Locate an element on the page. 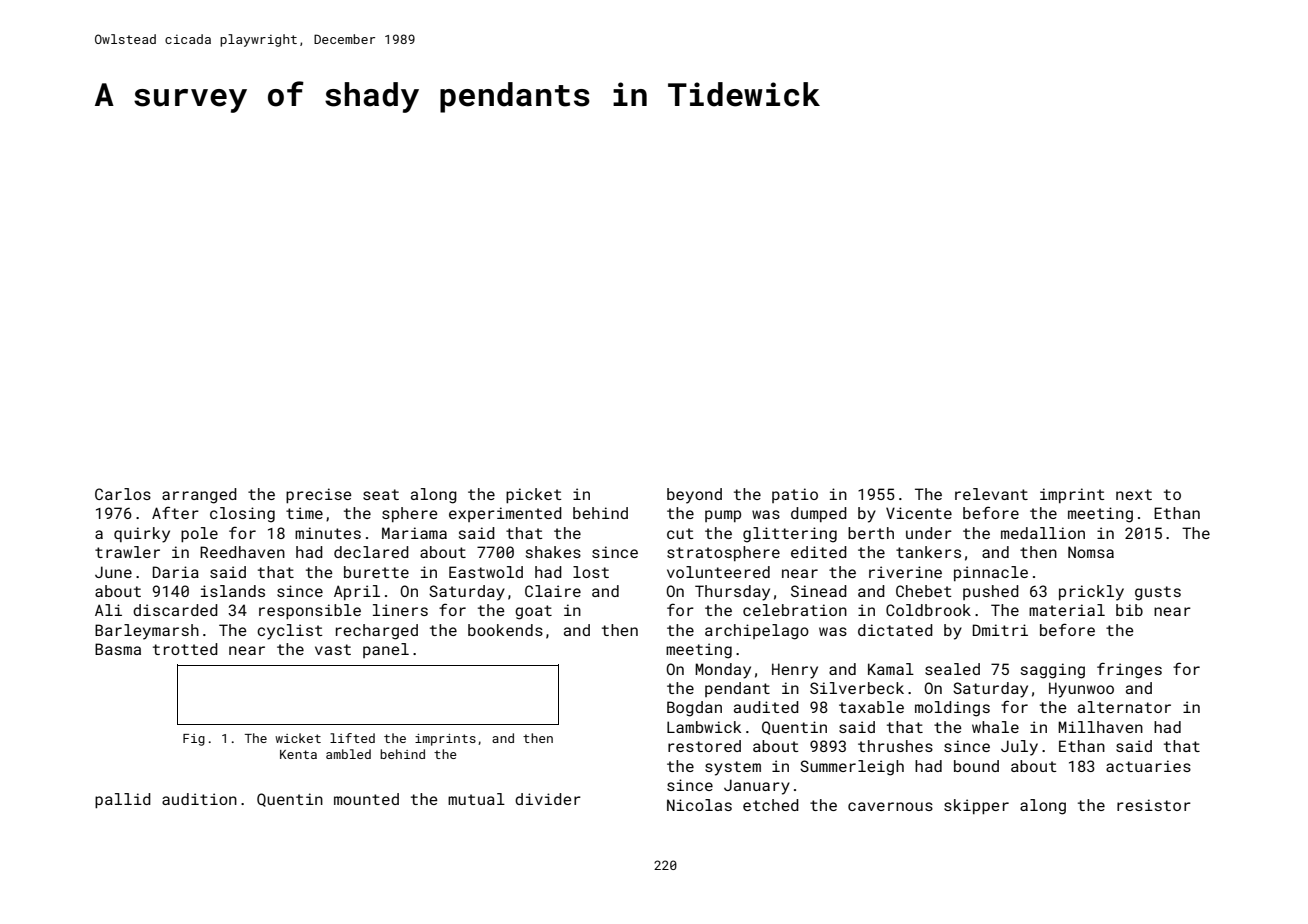 This document has height=924, width=1308. sealed is located at coordinates (952, 669).
